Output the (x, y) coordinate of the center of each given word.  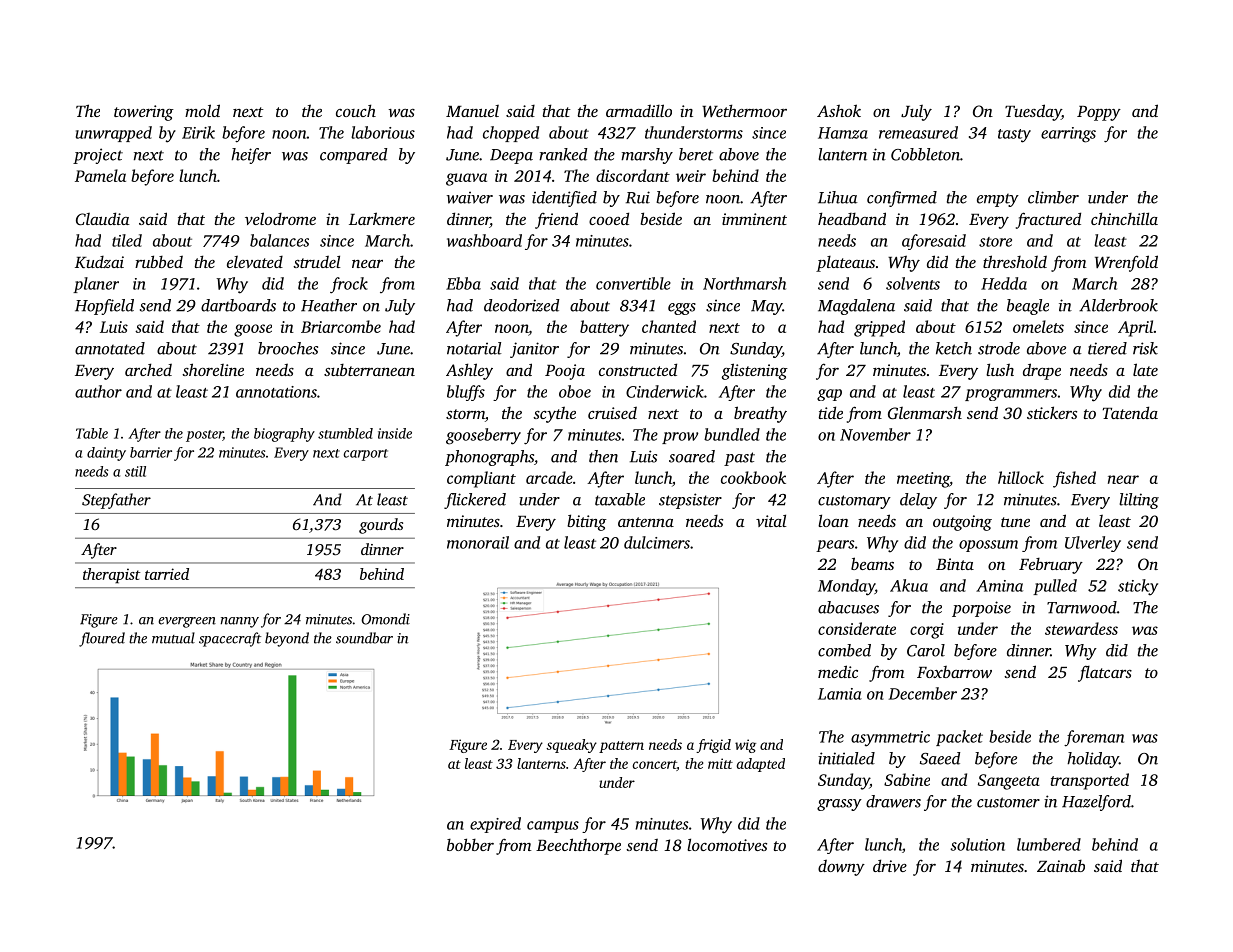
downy (841, 867)
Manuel (472, 111)
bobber (470, 844)
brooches (288, 348)
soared (692, 456)
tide (831, 412)
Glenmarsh (925, 412)
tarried (167, 574)
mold (202, 110)
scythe (554, 414)
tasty (1014, 136)
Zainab (1061, 866)
